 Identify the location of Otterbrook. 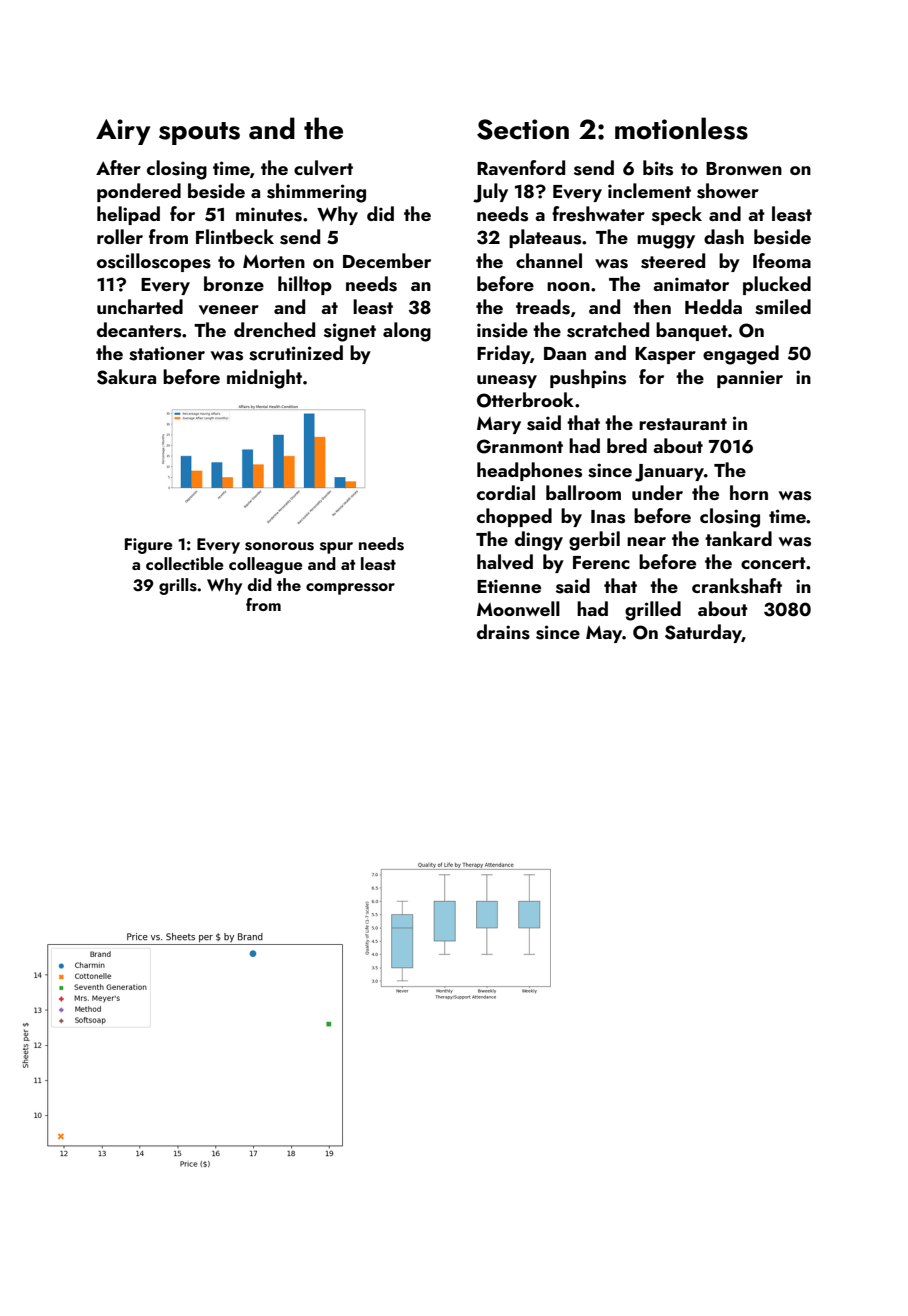
(525, 400).
